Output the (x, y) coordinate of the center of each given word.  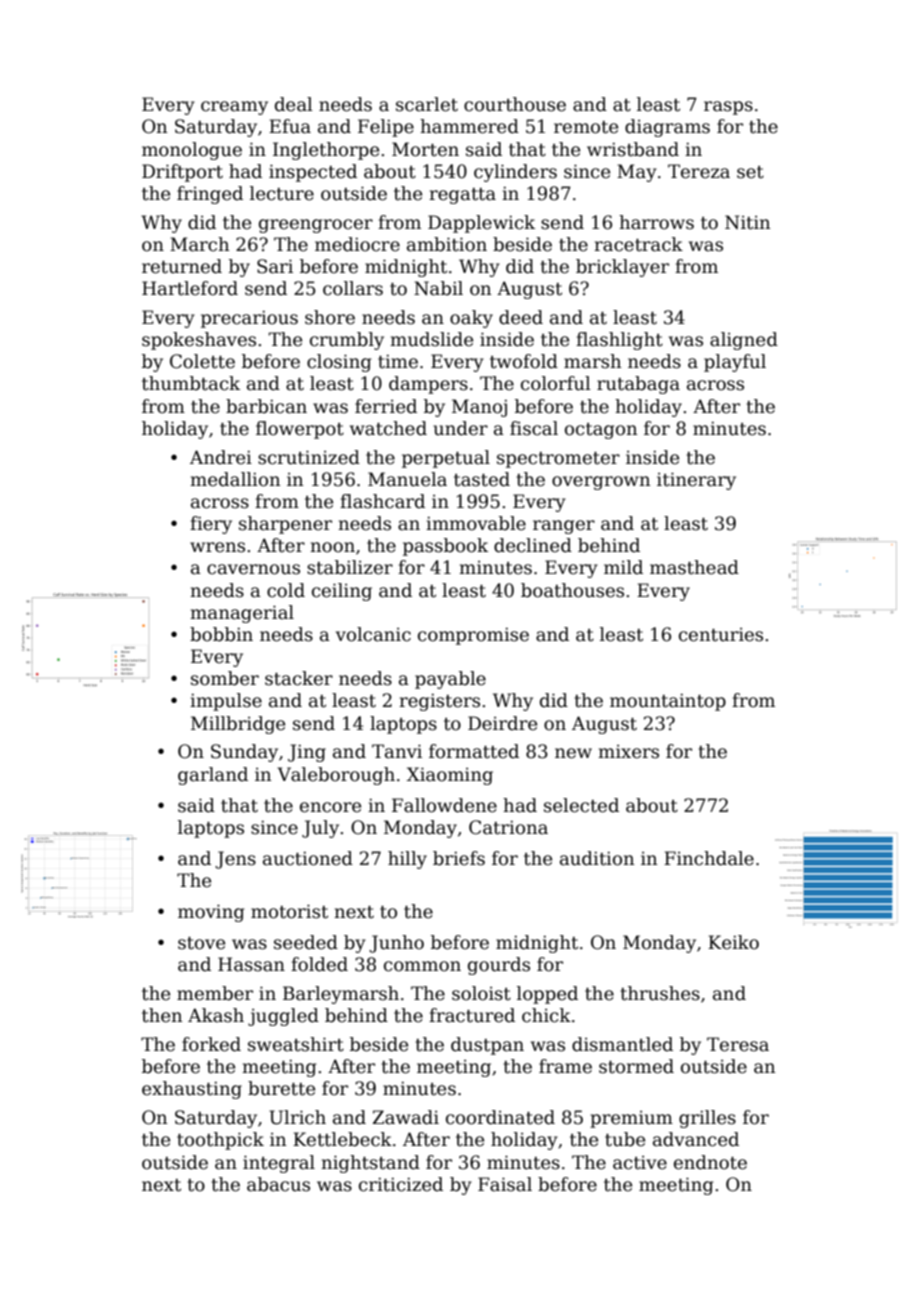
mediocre (357, 244)
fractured (472, 1015)
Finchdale (709, 858)
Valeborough (336, 776)
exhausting (192, 1090)
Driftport (182, 173)
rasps (728, 108)
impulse (226, 702)
